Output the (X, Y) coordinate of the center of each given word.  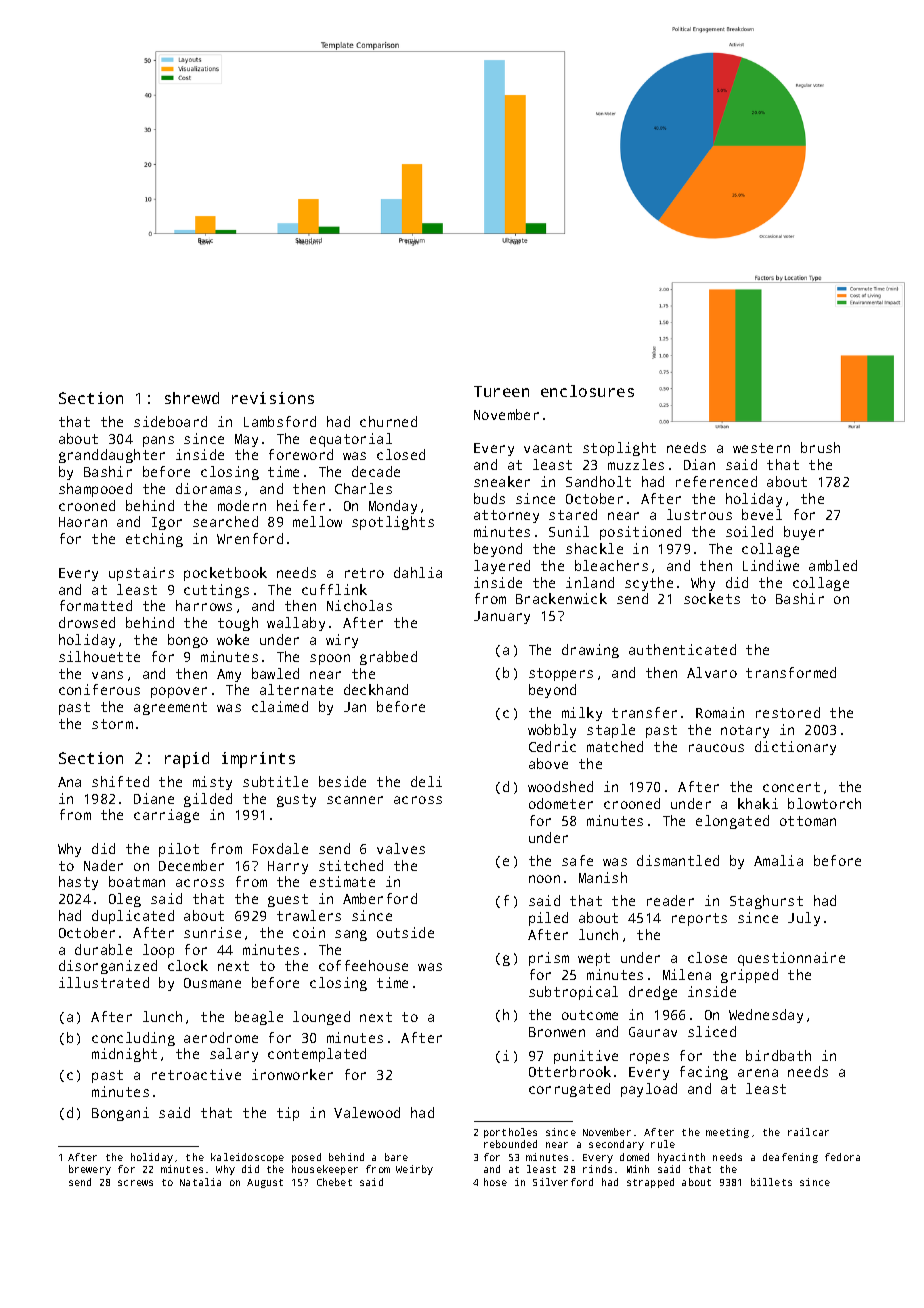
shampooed (95, 490)
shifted (120, 781)
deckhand (376, 689)
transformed (791, 672)
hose (495, 1182)
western (761, 448)
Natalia (200, 1182)
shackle (594, 548)
